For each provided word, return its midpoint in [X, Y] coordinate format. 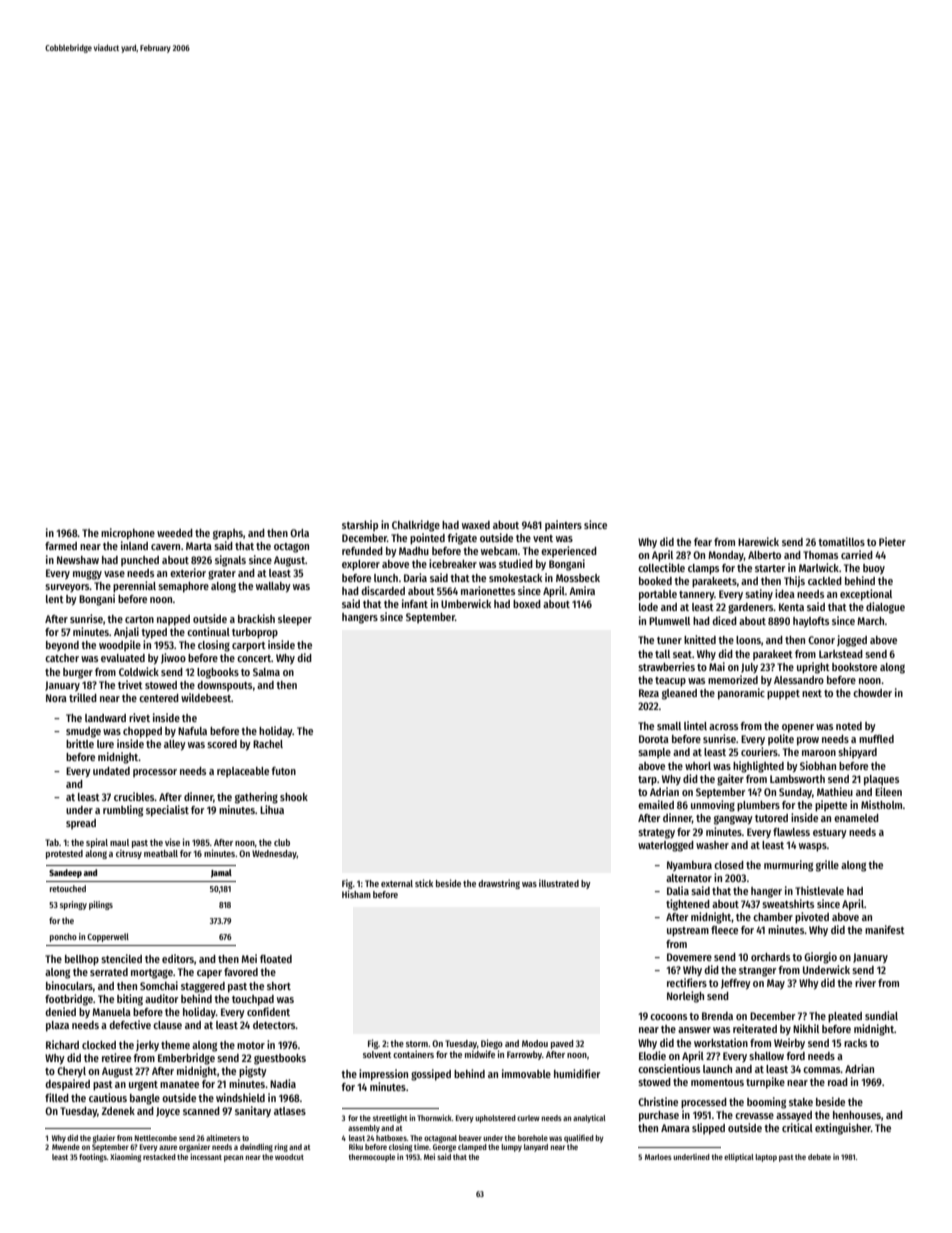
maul [119, 842]
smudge [83, 732]
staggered [203, 987]
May [776, 984]
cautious [108, 1097]
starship [360, 525]
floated [276, 959]
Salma [266, 672]
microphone [128, 534]
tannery [696, 596]
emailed [656, 804]
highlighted [758, 767]
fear [703, 542]
